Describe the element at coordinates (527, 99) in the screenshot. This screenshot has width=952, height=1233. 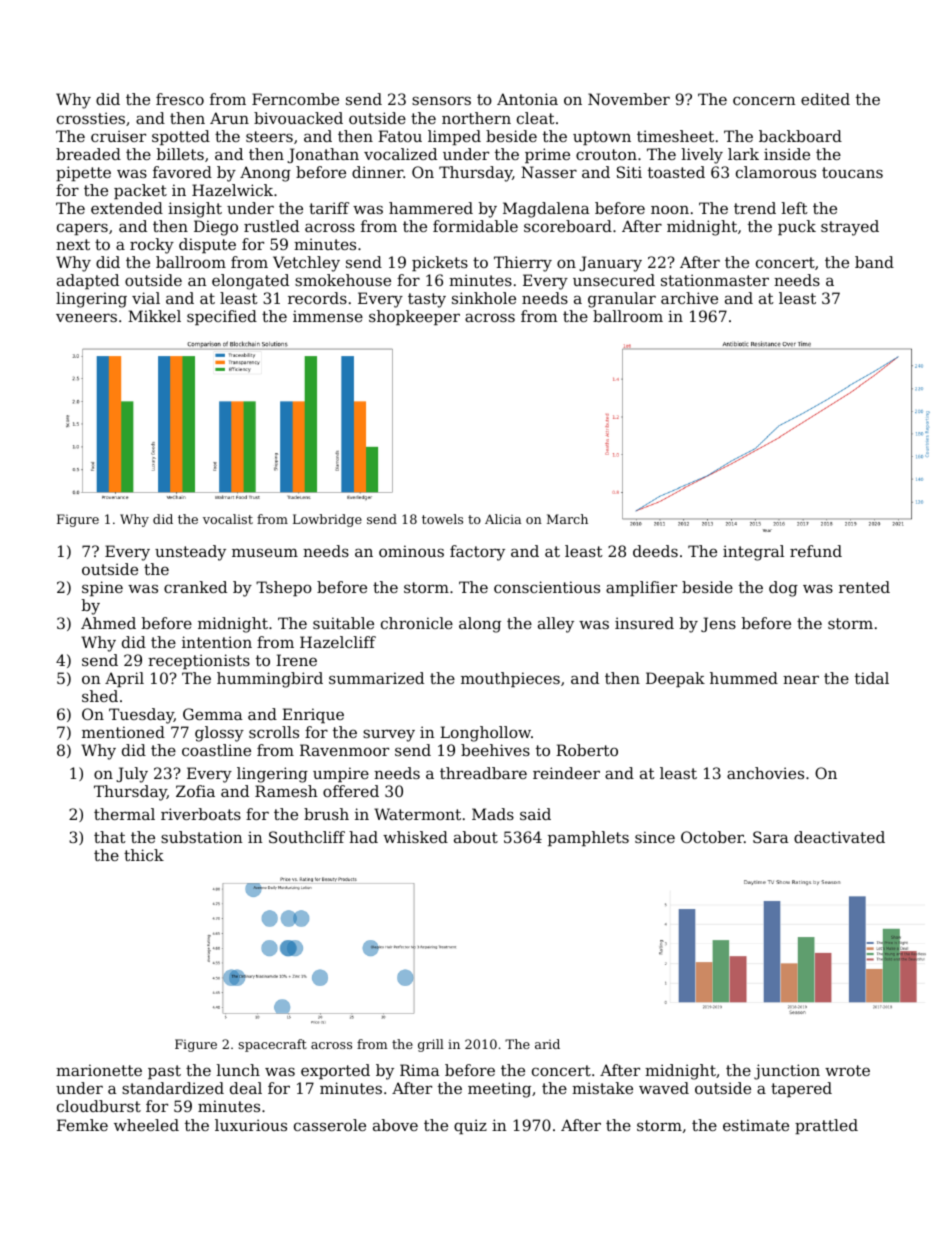
I see `Antonia` at that location.
